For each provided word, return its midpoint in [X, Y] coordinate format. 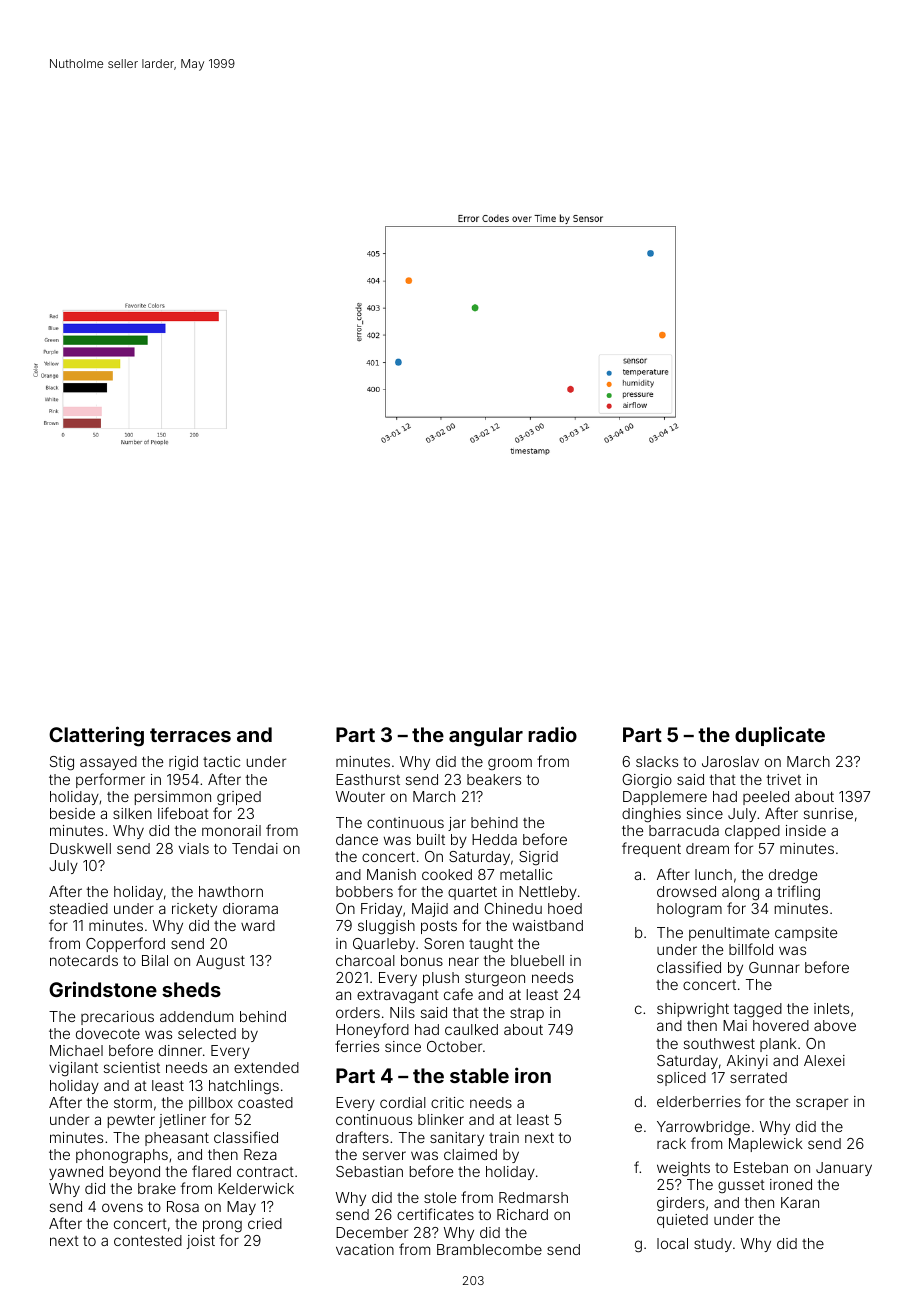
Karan [800, 1202]
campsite [806, 934]
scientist [132, 1067]
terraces [190, 735]
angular [486, 737]
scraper [822, 1104]
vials [194, 848]
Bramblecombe [489, 1249]
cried [265, 1223]
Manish [391, 874]
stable [479, 1075]
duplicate [780, 736]
